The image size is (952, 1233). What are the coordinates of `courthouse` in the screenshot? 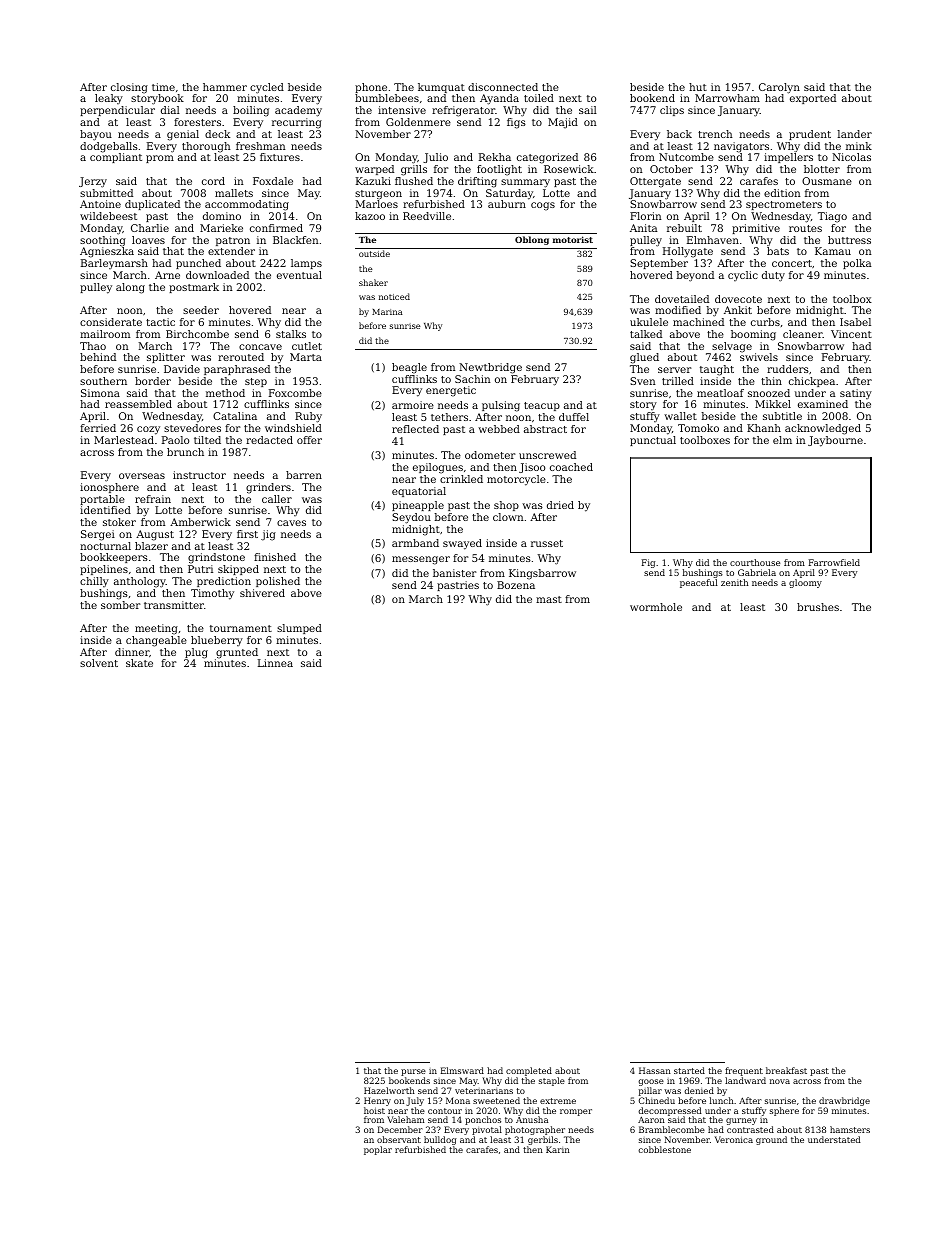 It's located at (755, 562).
